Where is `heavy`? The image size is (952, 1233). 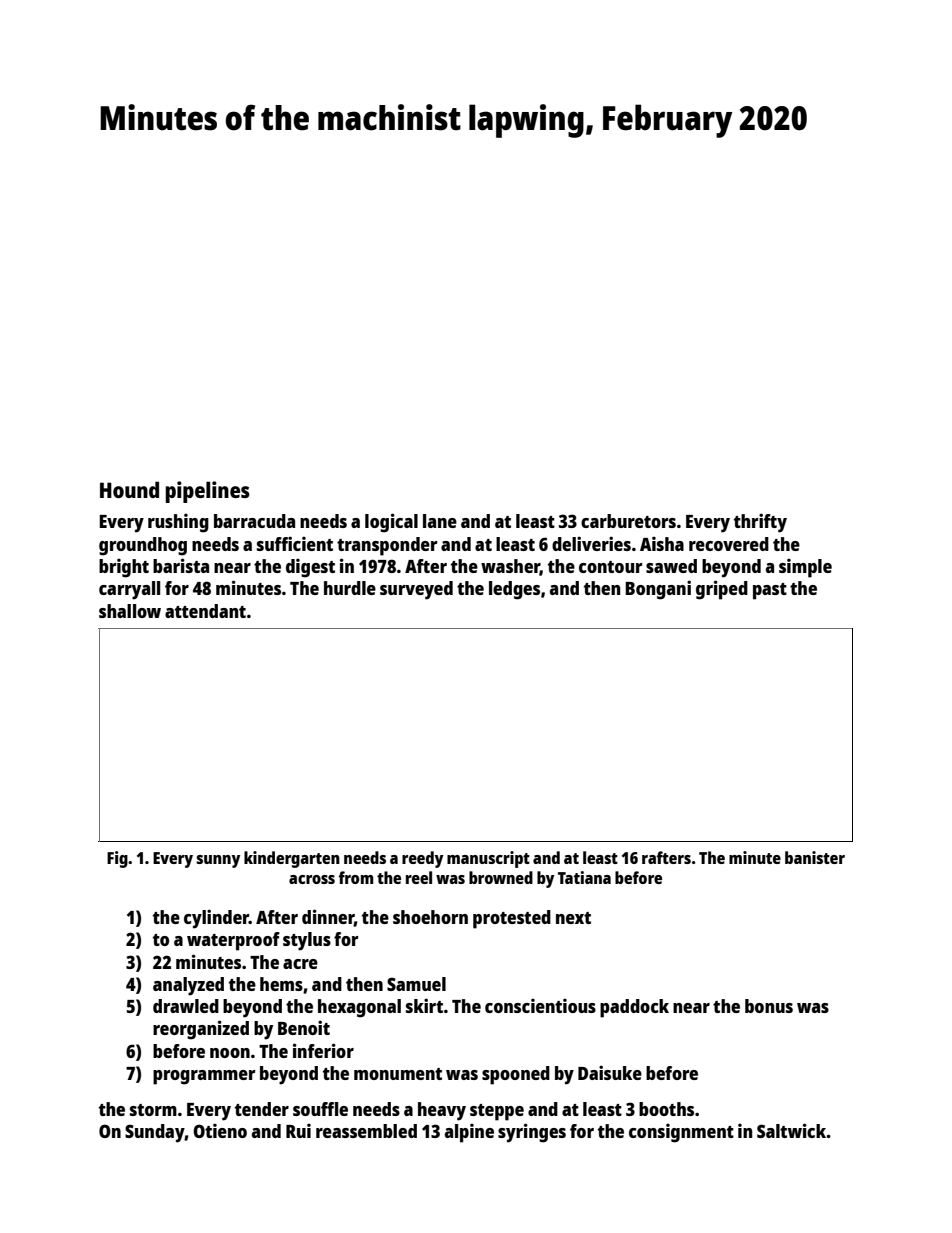 heavy is located at coordinates (442, 1111).
